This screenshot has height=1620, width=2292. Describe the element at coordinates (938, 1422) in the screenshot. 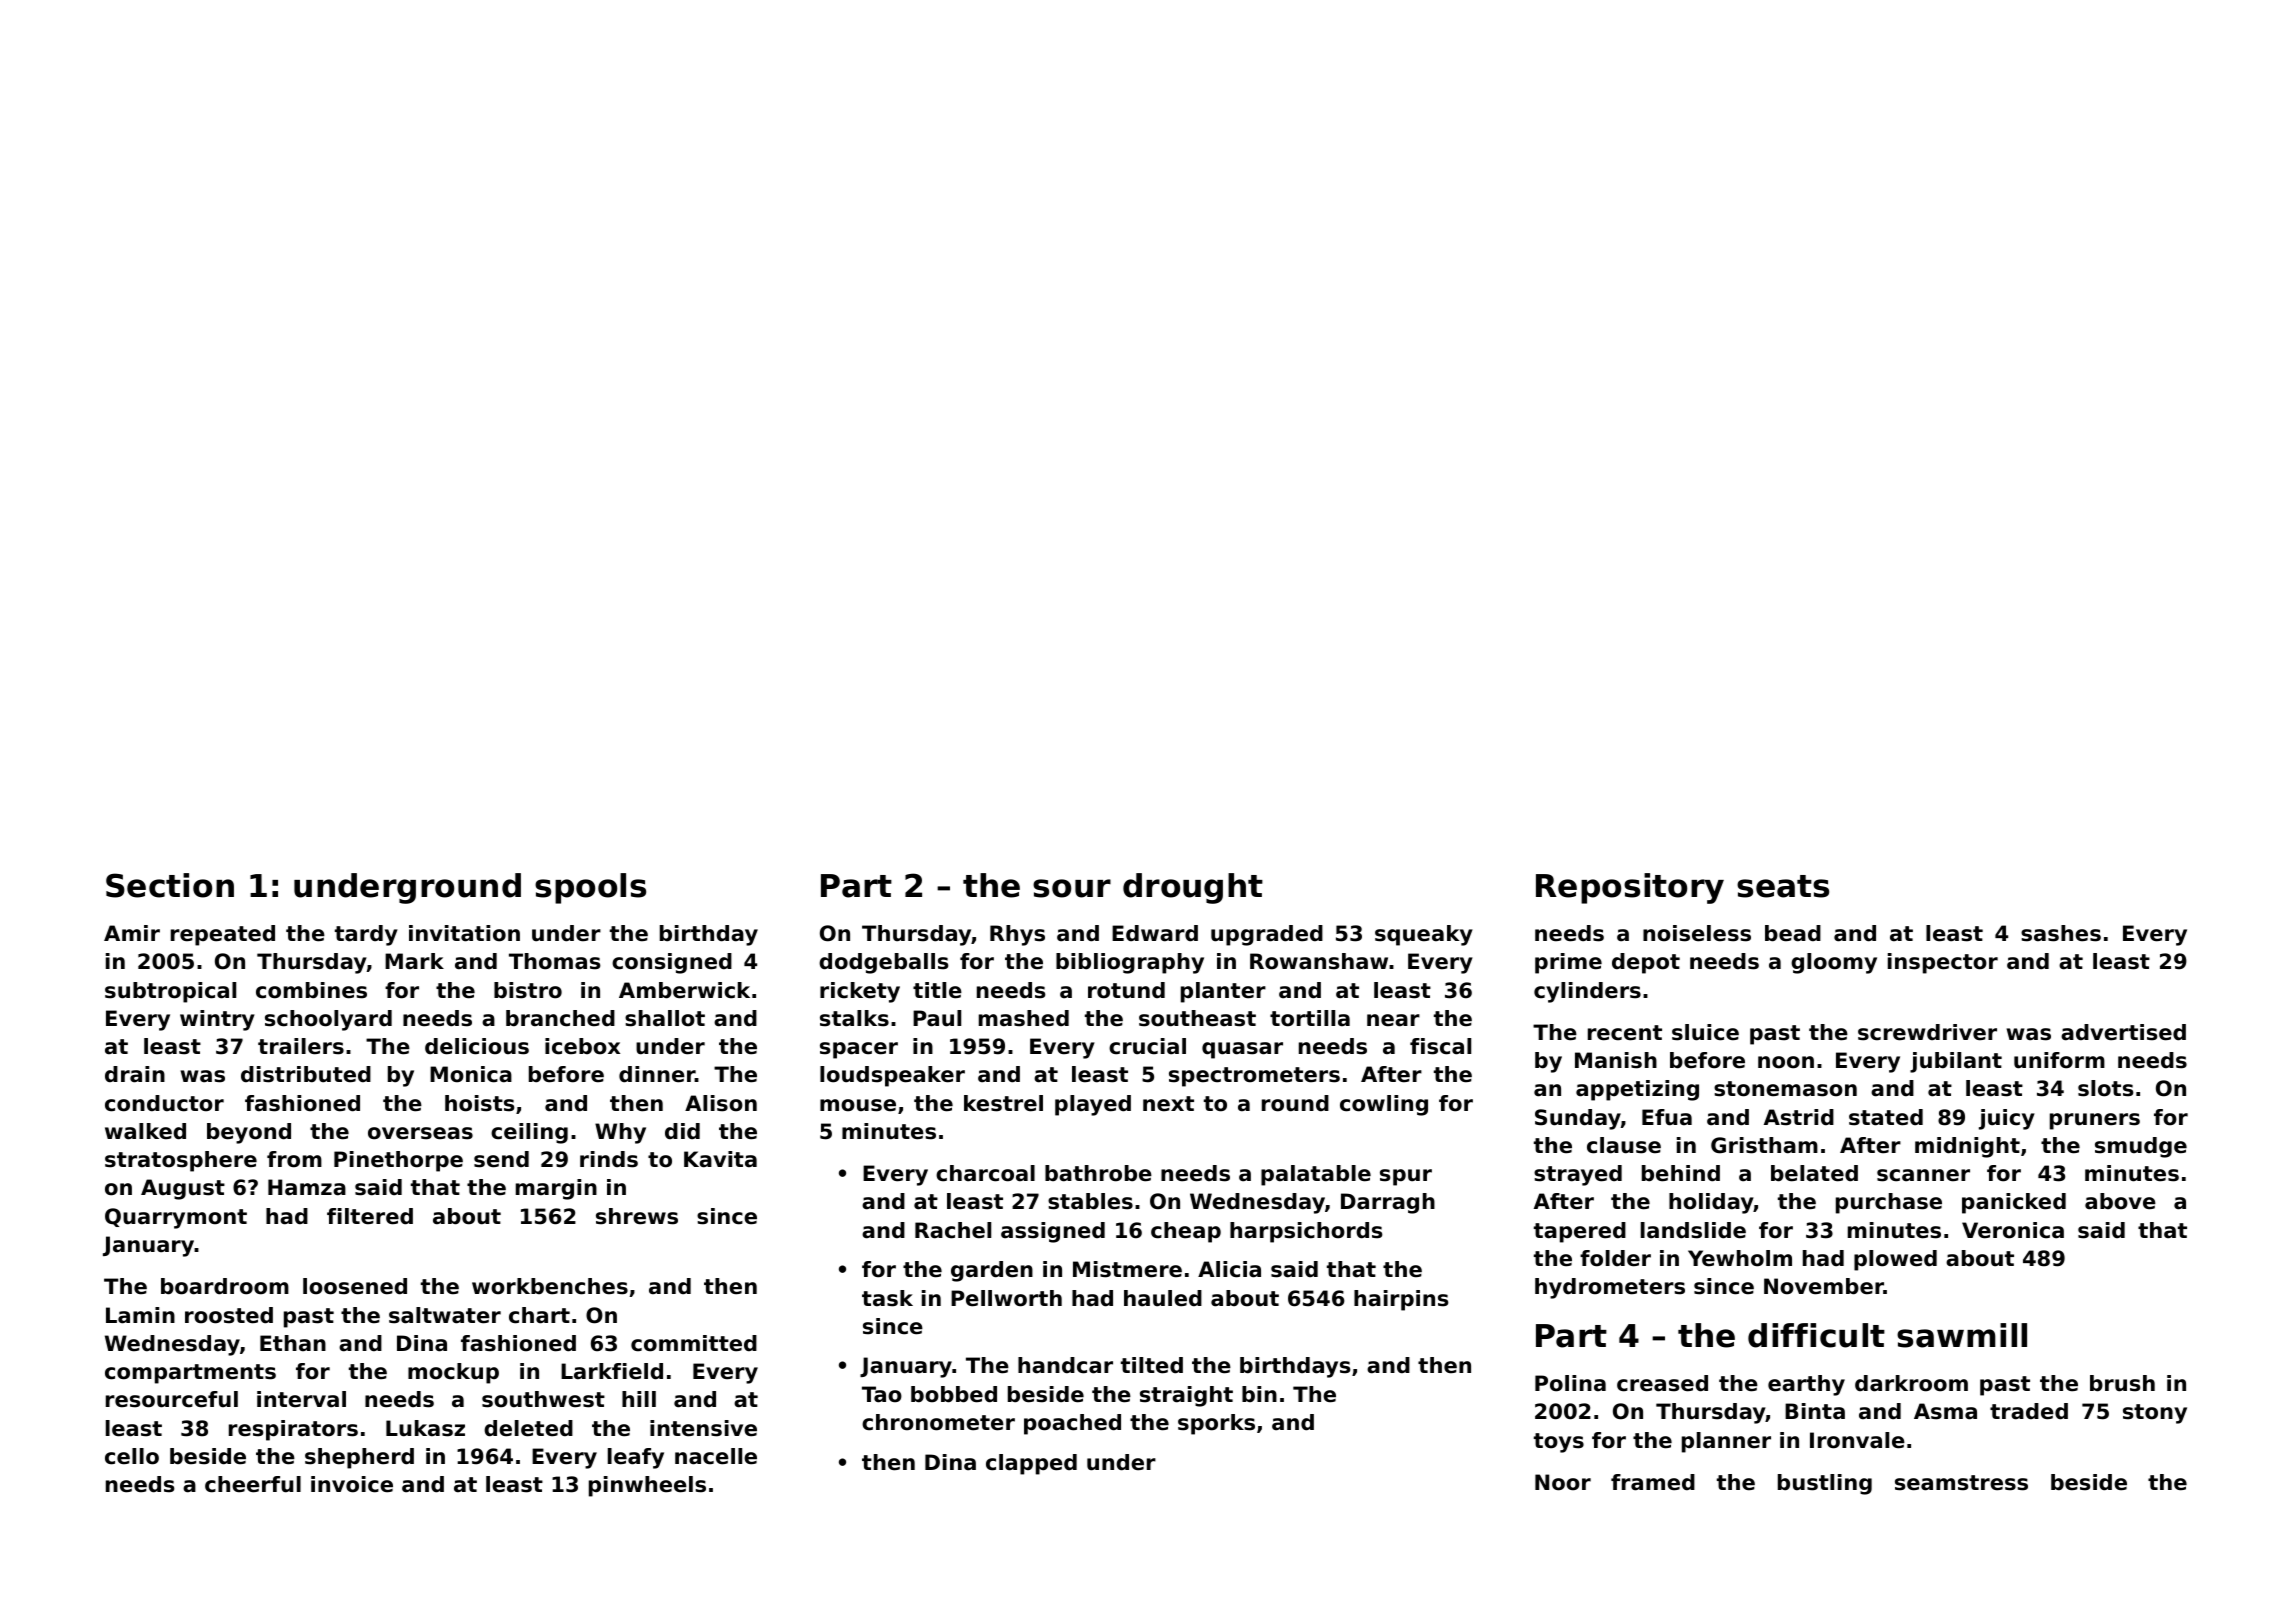

I see `chronometer` at that location.
